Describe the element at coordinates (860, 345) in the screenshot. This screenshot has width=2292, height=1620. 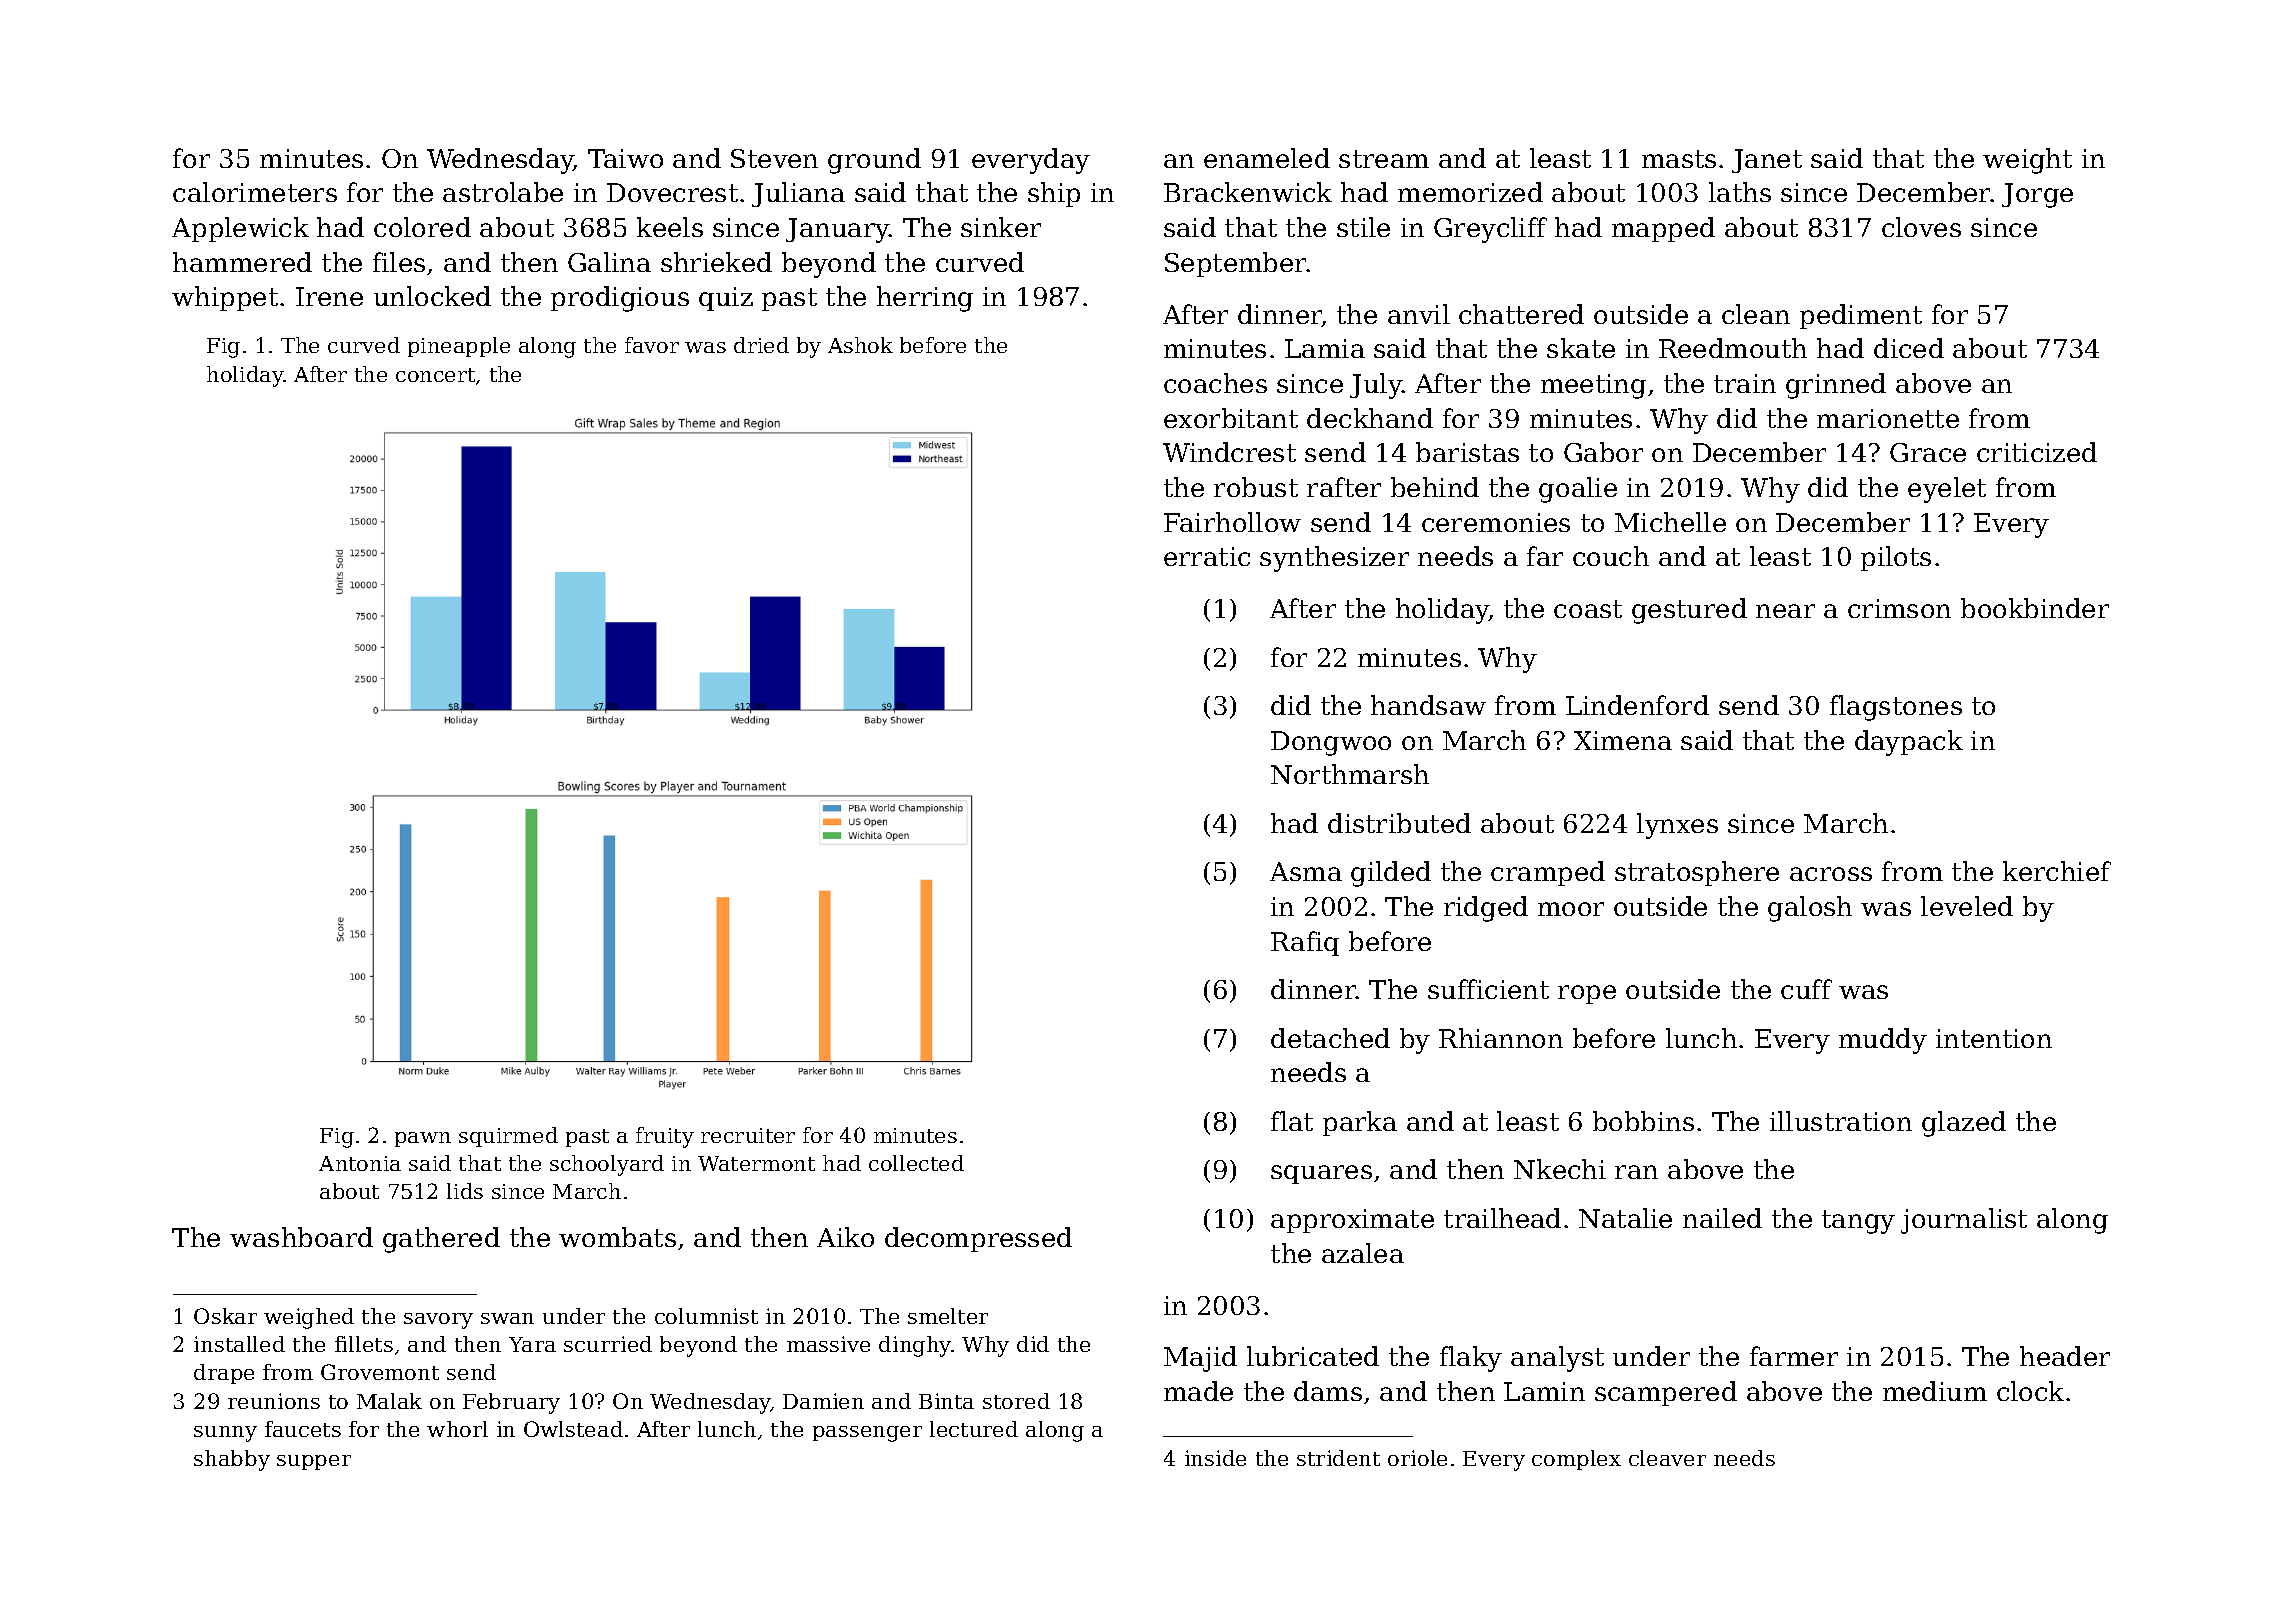
I see `Ashok` at that location.
